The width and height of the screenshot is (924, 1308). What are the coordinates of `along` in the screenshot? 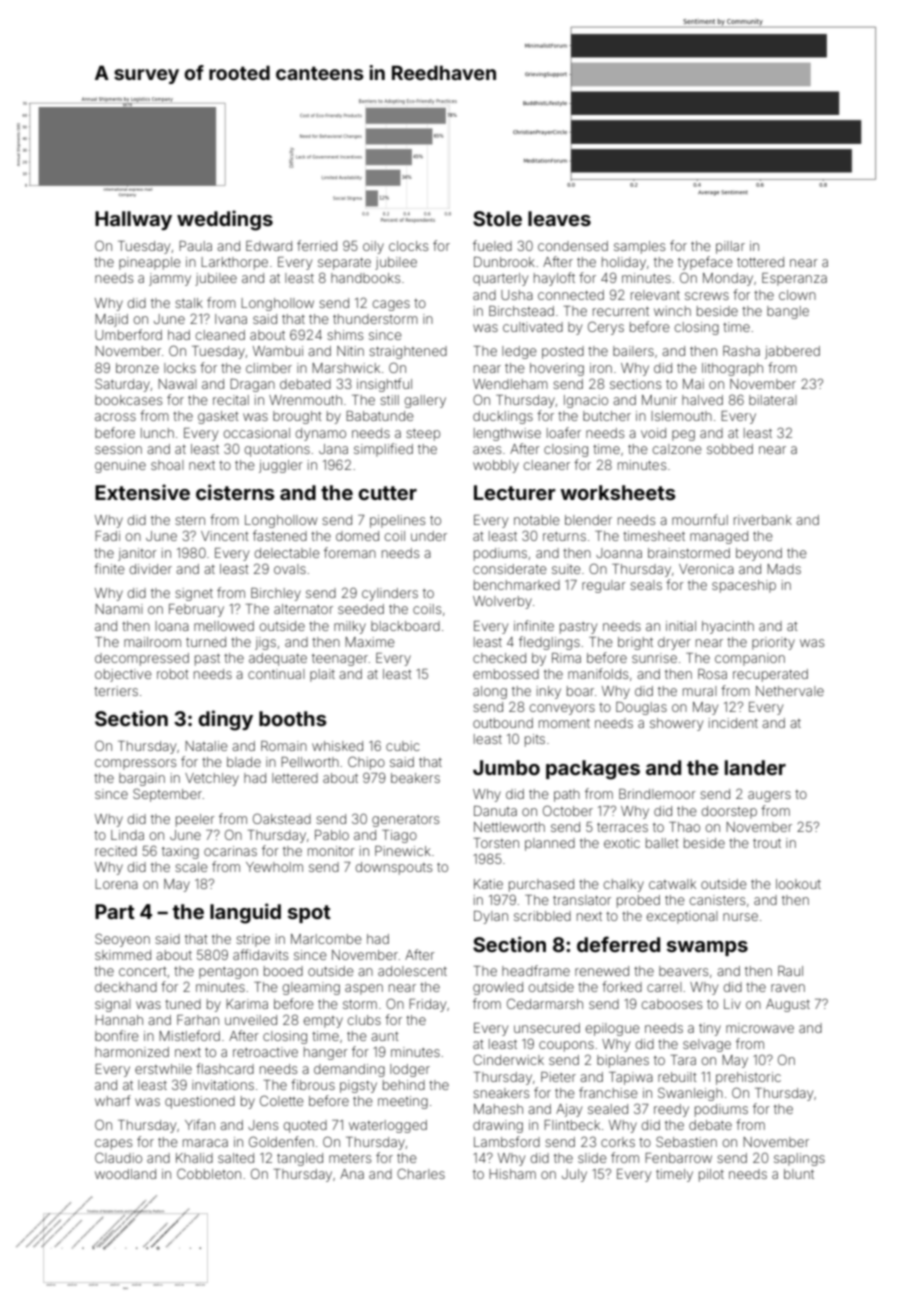 It's located at (490, 692).
